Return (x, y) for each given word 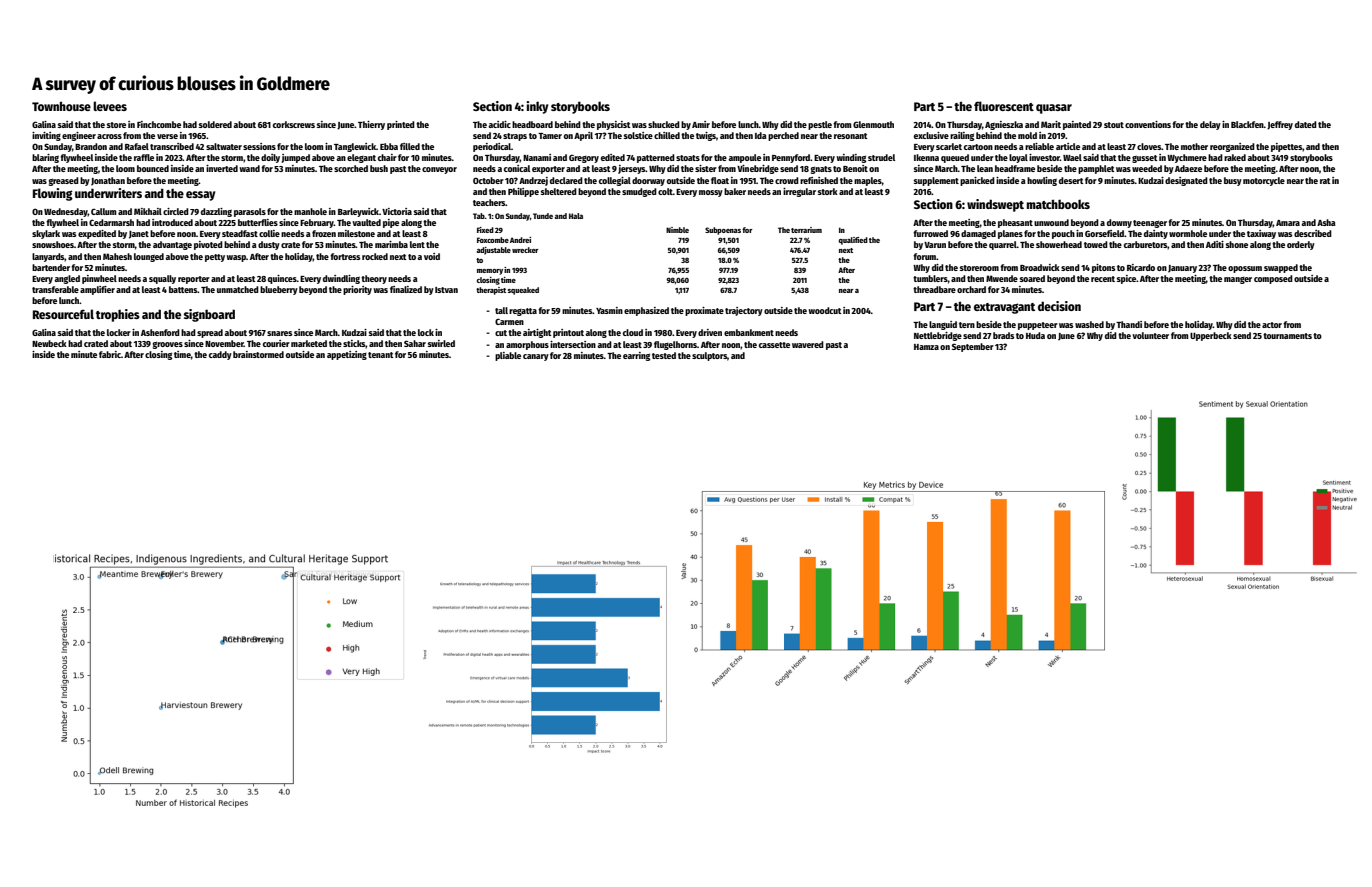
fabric (110, 354)
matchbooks (1058, 204)
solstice (638, 135)
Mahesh (117, 256)
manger (1238, 280)
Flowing (53, 194)
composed (1273, 279)
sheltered (559, 191)
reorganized (1232, 147)
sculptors (709, 356)
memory (490, 272)
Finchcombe (159, 124)
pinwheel (99, 279)
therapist (491, 291)
